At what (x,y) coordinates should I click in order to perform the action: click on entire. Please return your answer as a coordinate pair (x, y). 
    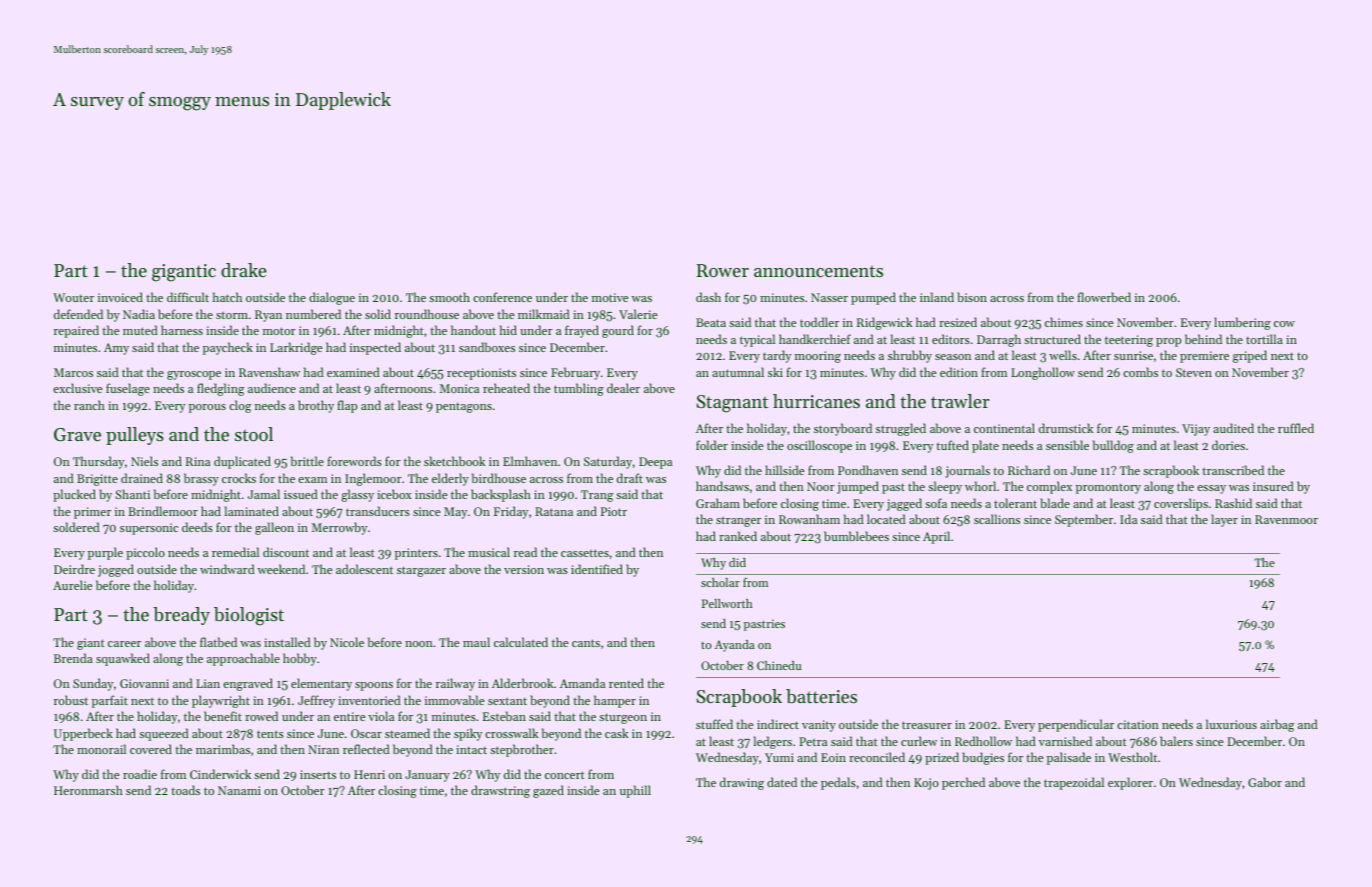
    Looking at the image, I should click on (350, 716).
